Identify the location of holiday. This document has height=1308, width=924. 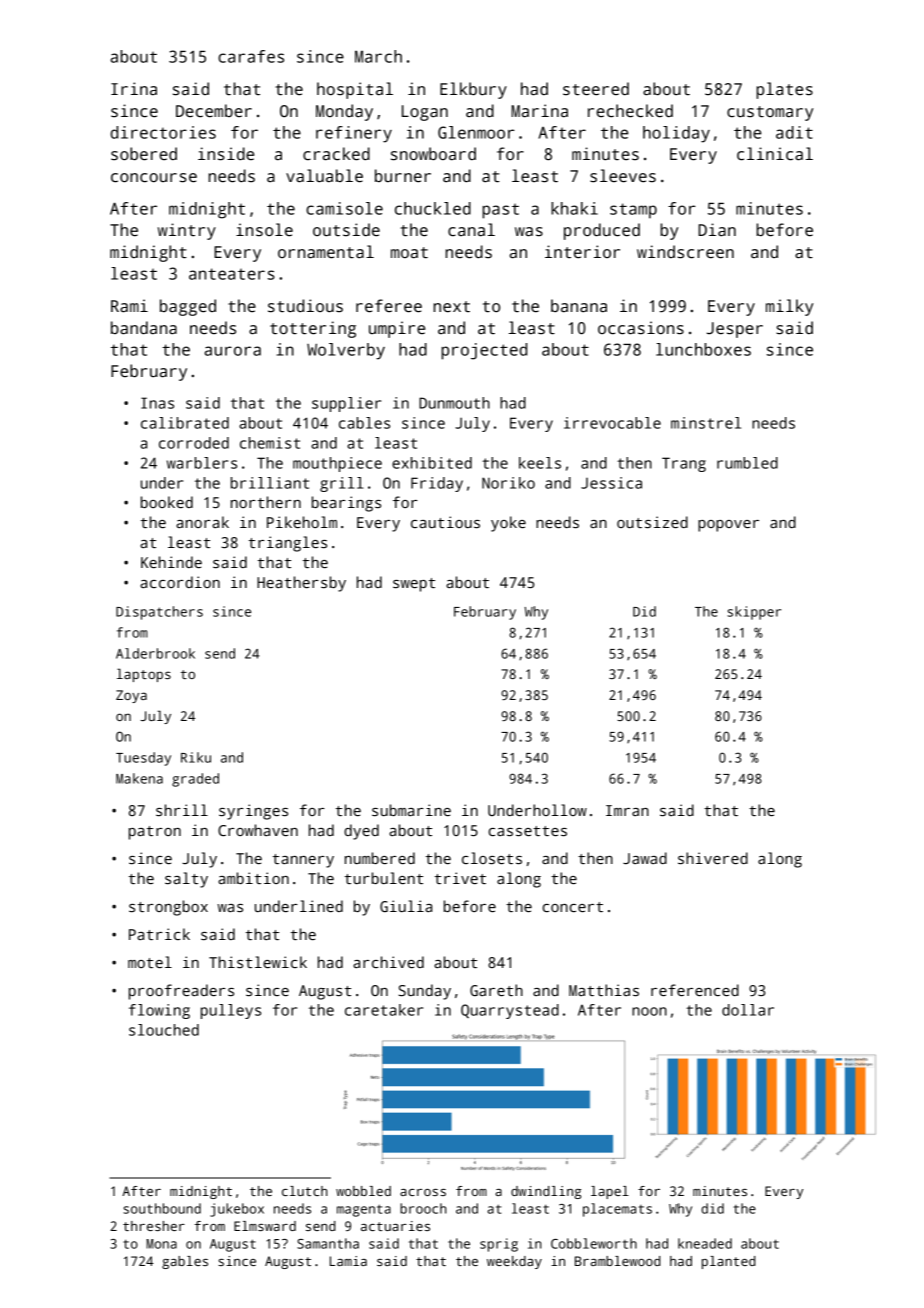
(676, 134).
